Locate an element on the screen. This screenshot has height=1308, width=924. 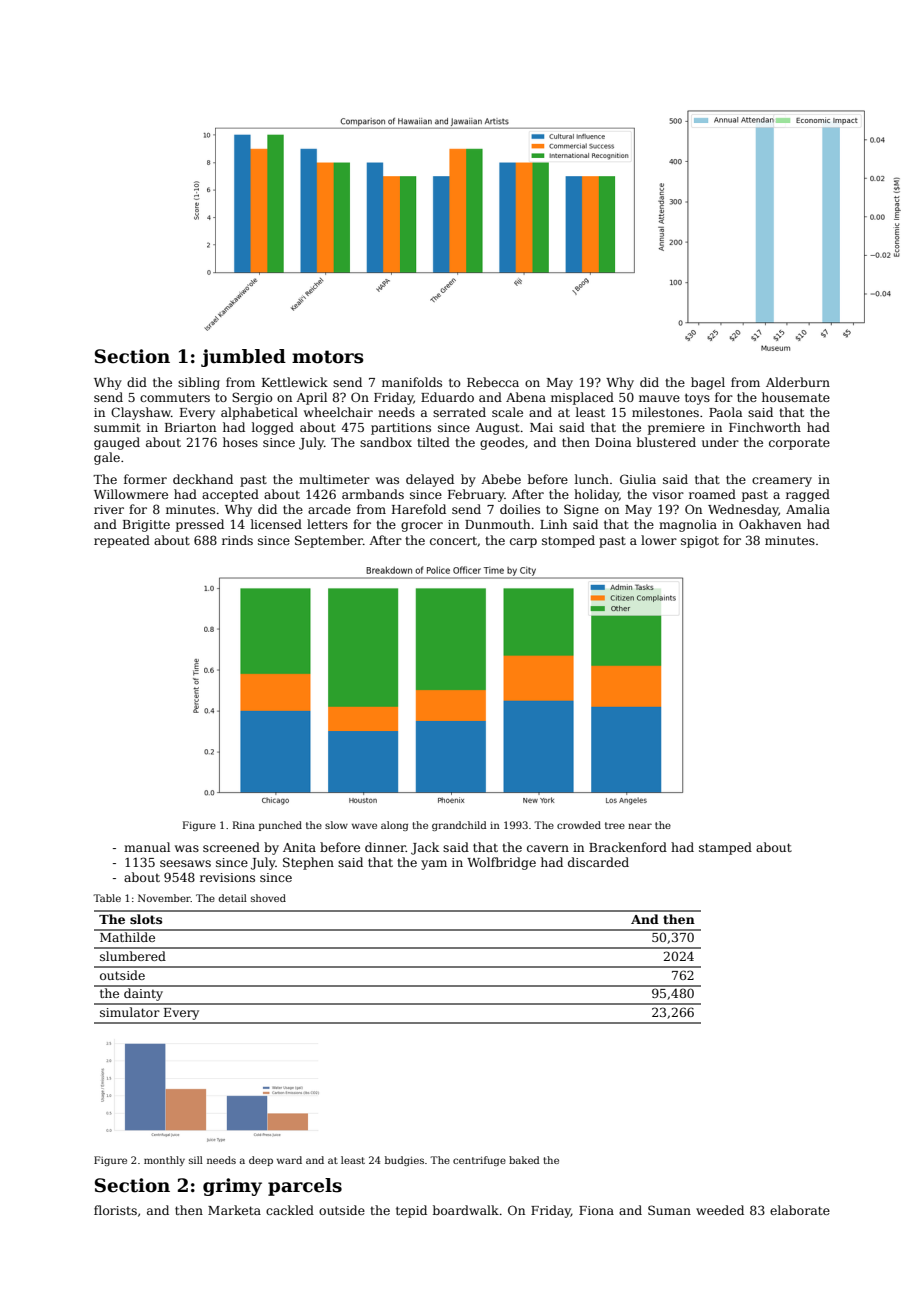
deckhand is located at coordinates (203, 479).
